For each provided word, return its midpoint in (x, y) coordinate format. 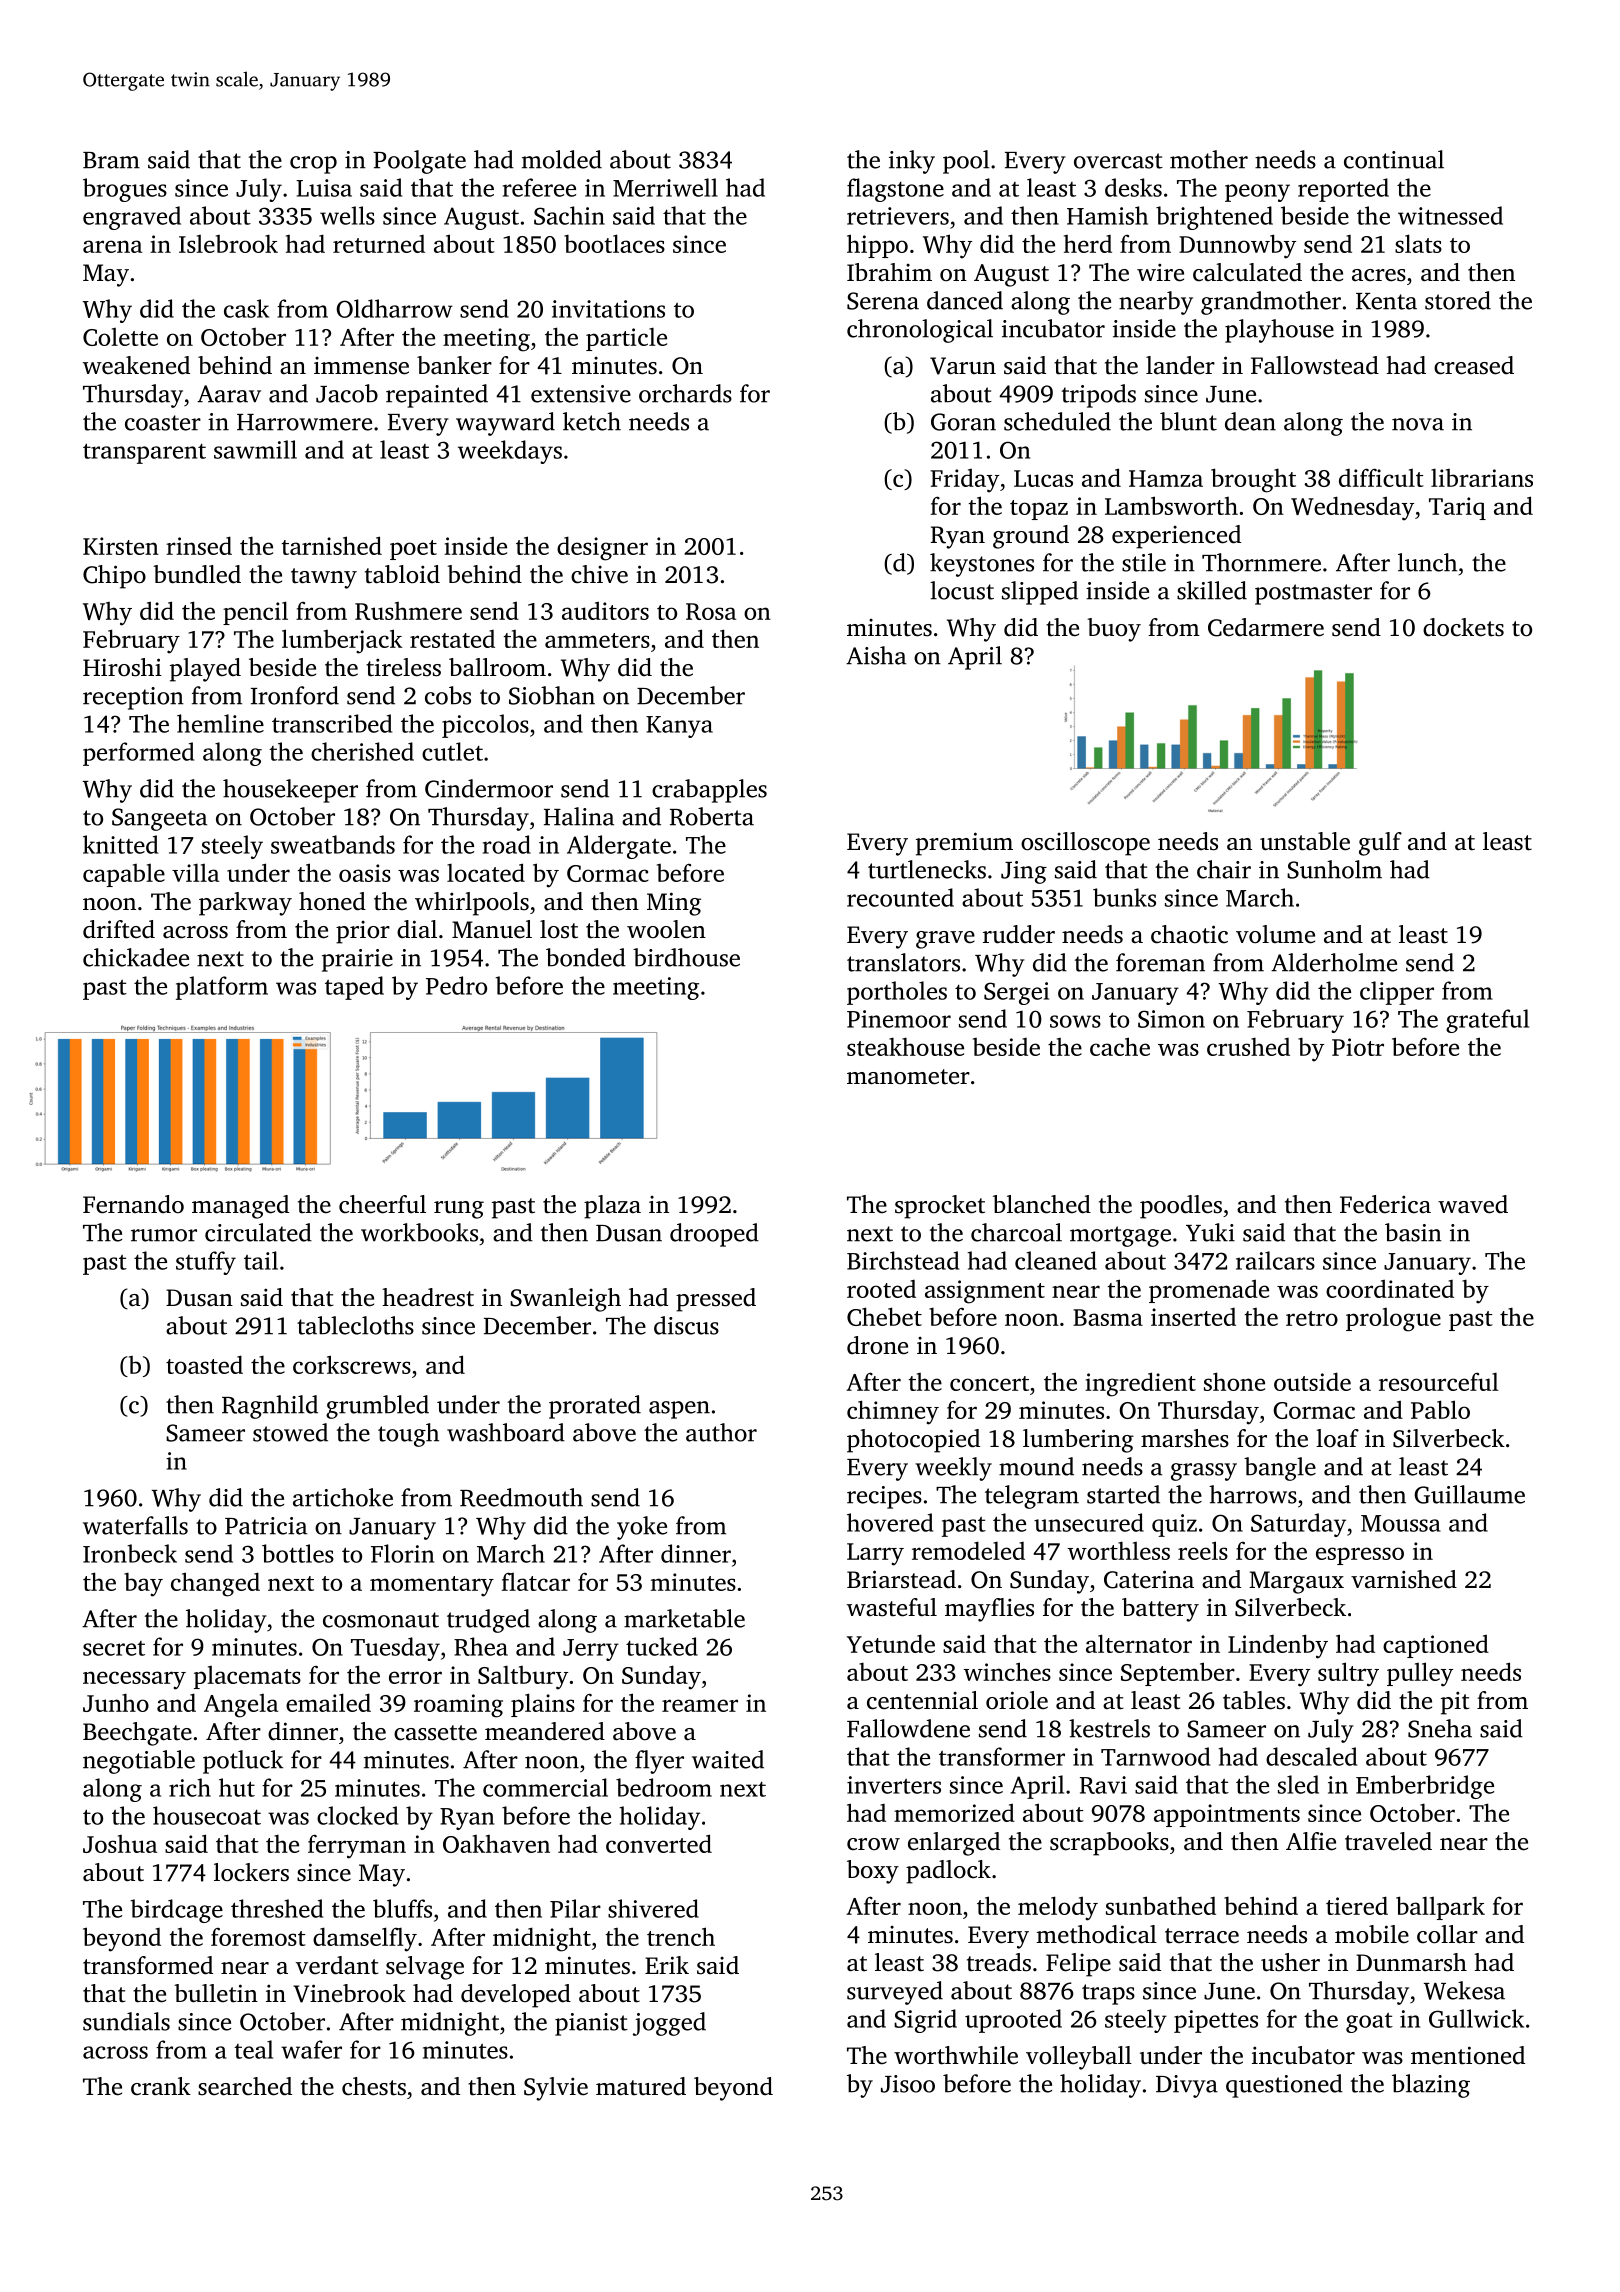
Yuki (1210, 1232)
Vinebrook (349, 1993)
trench (681, 1936)
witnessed (1450, 215)
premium (964, 844)
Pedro (456, 985)
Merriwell (665, 187)
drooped (714, 1235)
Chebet (884, 1316)
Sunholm (1334, 869)
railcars (1275, 1260)
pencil (255, 613)
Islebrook (228, 243)
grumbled (377, 1407)
